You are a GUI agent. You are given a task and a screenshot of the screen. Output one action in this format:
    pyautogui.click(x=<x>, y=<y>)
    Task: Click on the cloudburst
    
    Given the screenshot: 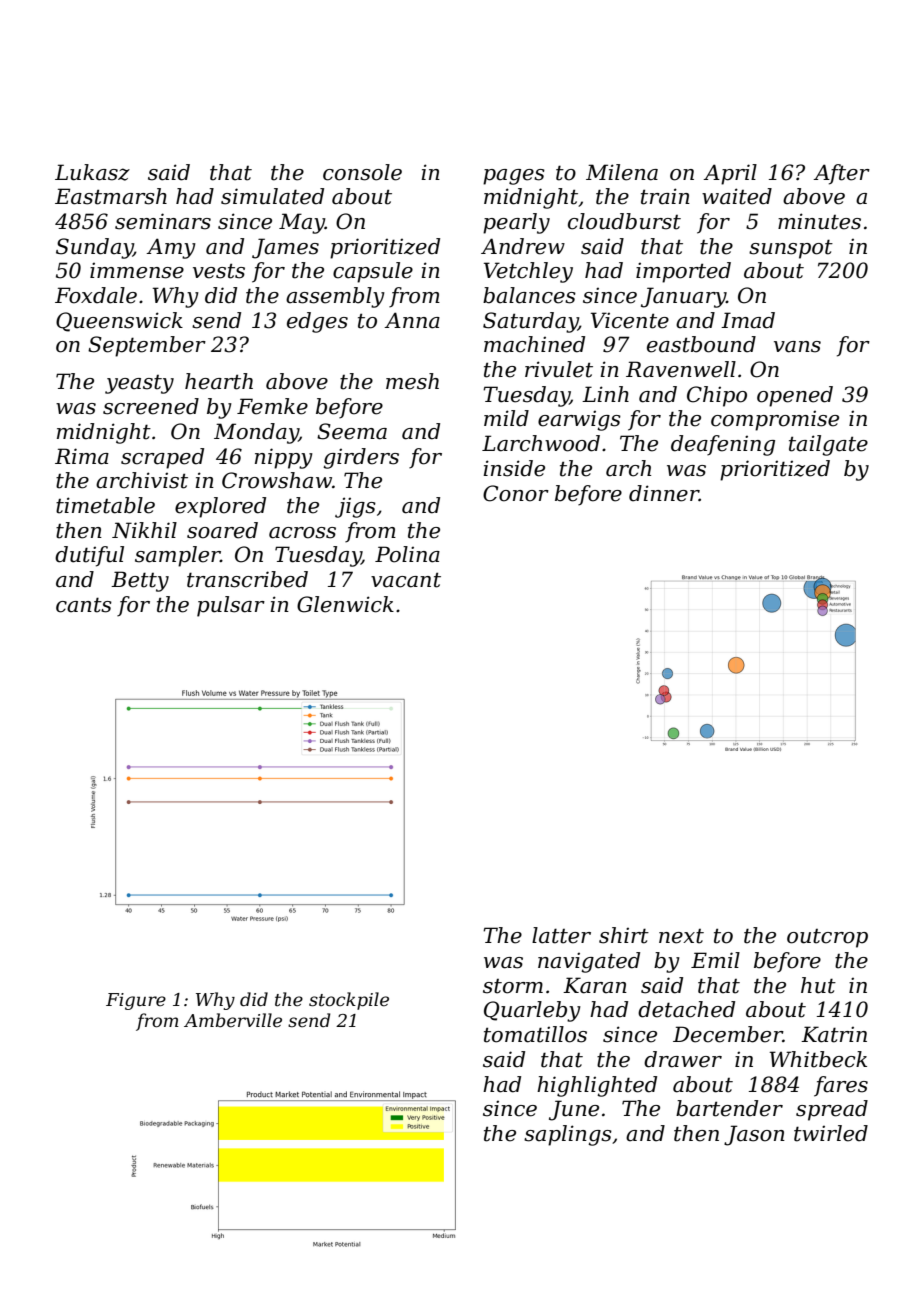 What is the action you would take?
    pyautogui.click(x=624, y=221)
